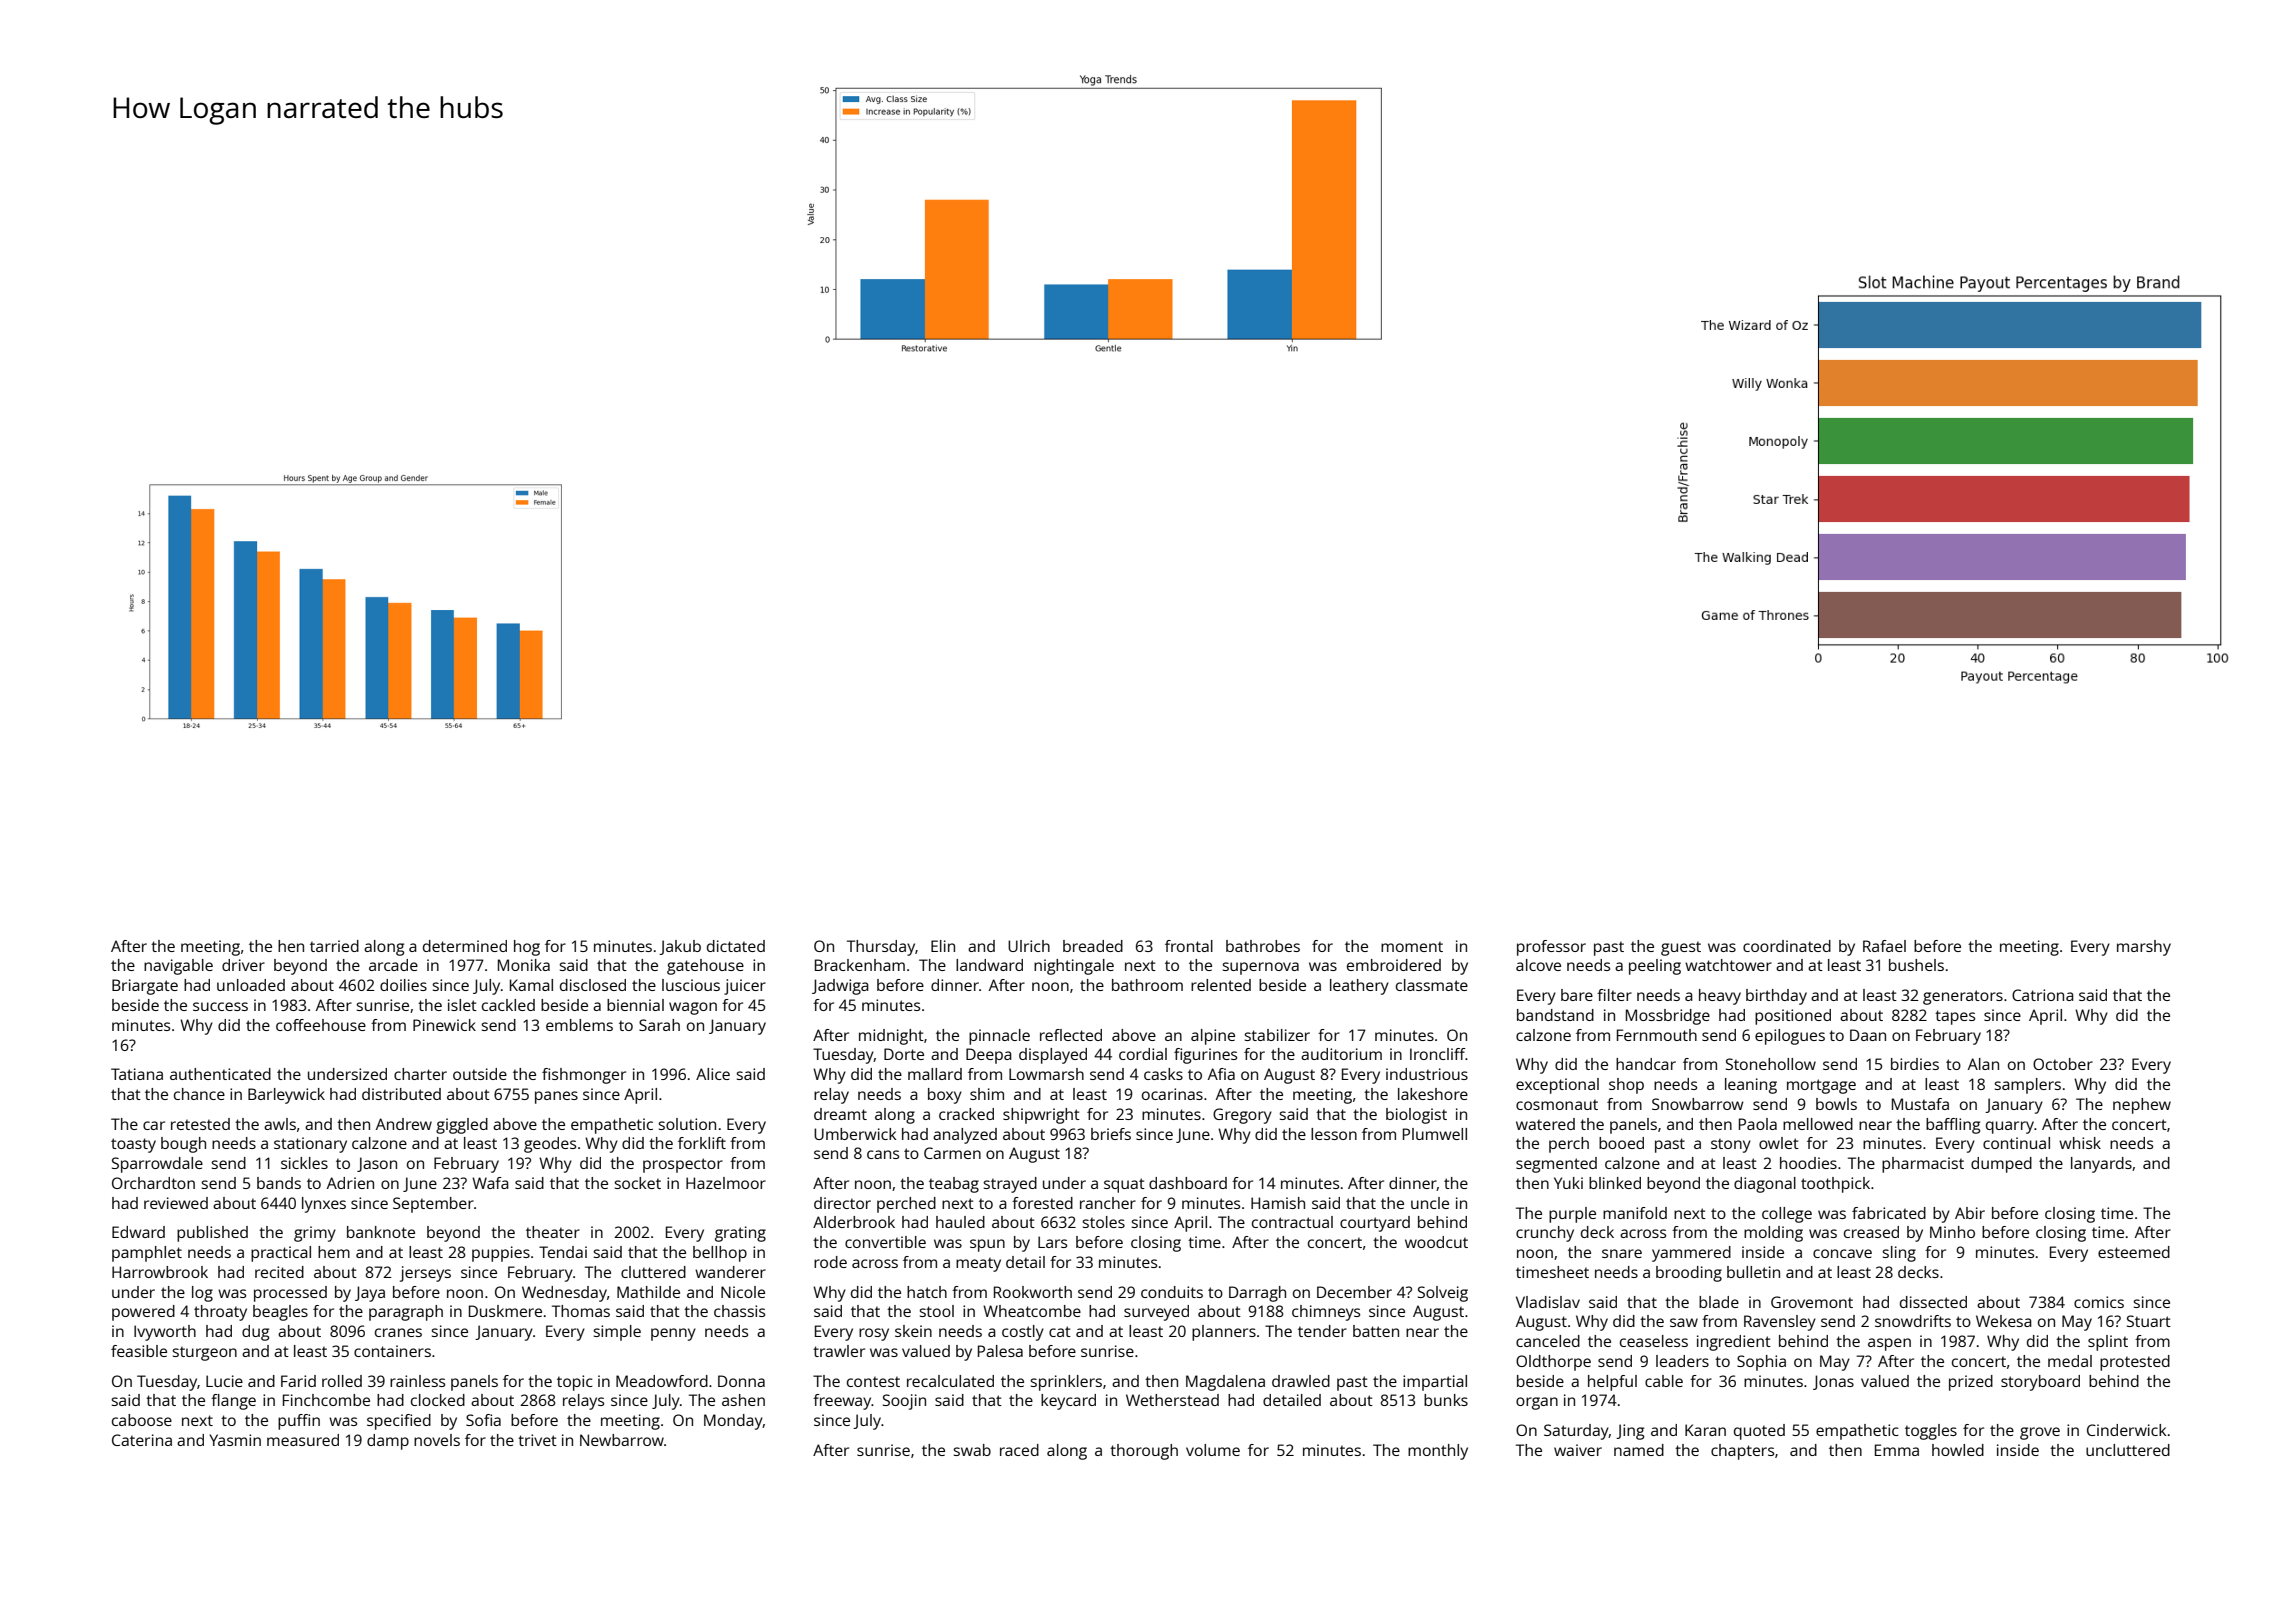  Describe the element at coordinates (1257, 1294) in the page. I see `Darragh` at that location.
